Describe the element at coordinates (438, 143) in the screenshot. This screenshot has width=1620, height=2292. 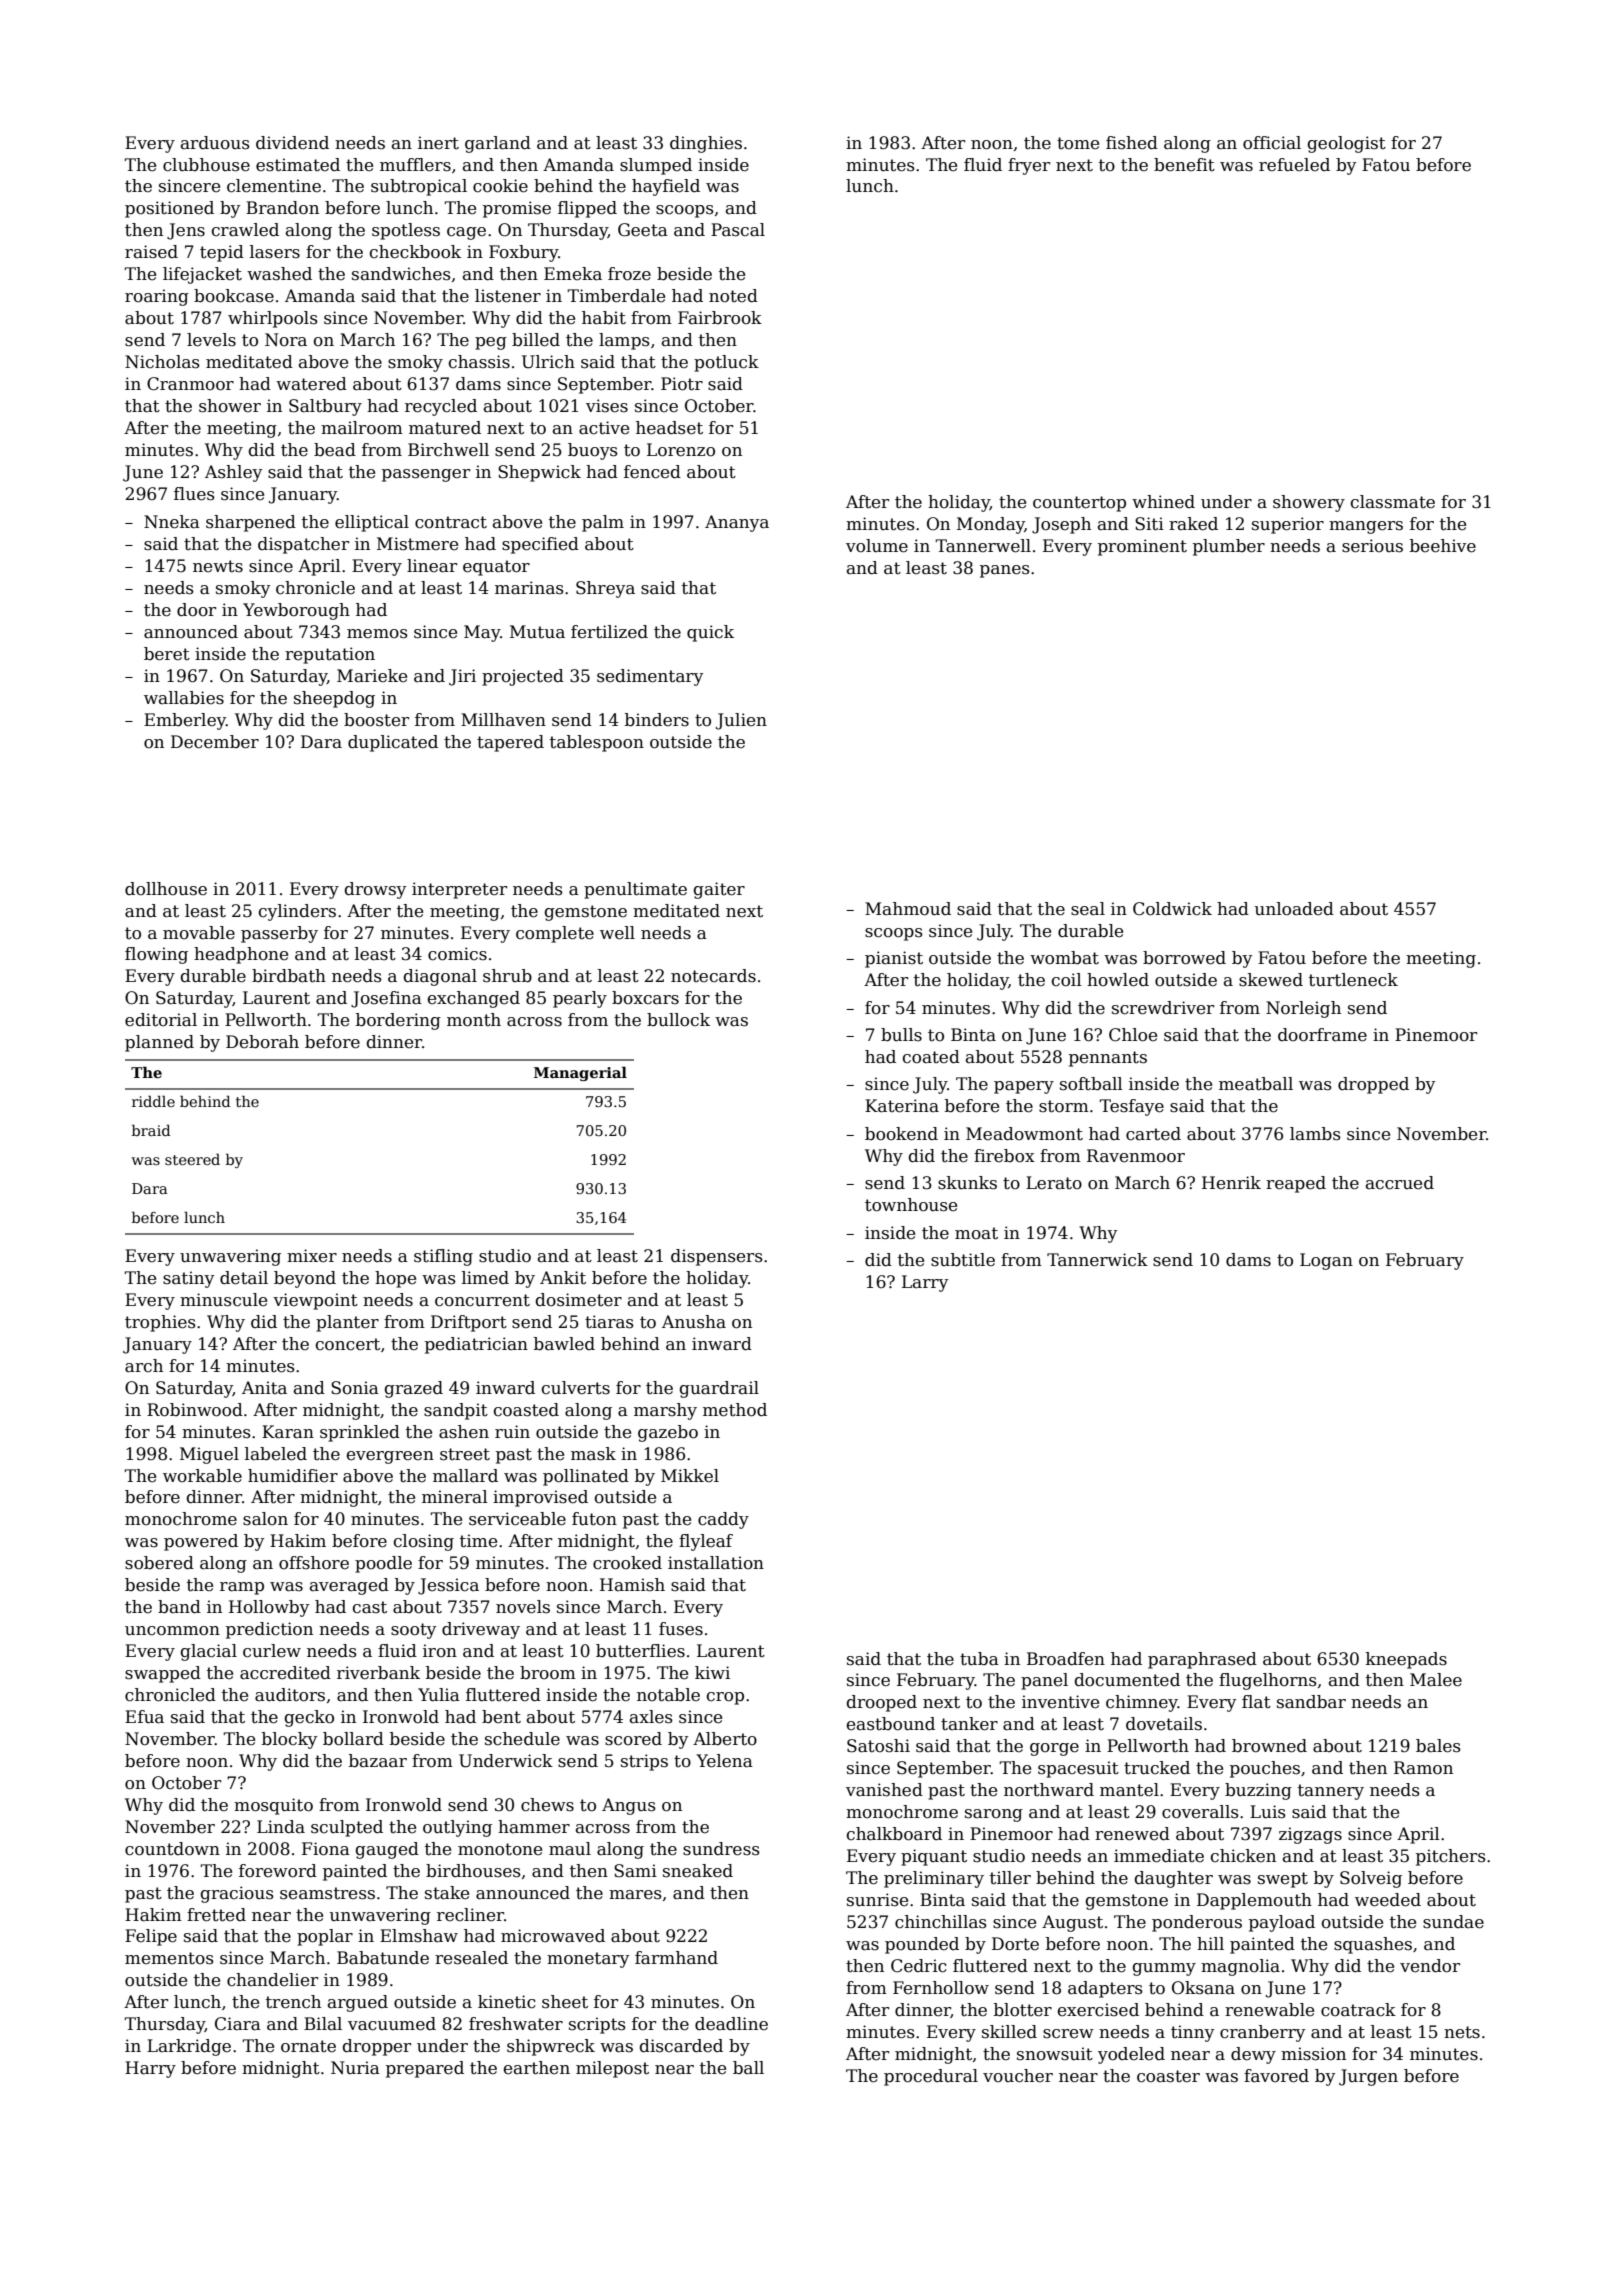
I see `inert` at that location.
